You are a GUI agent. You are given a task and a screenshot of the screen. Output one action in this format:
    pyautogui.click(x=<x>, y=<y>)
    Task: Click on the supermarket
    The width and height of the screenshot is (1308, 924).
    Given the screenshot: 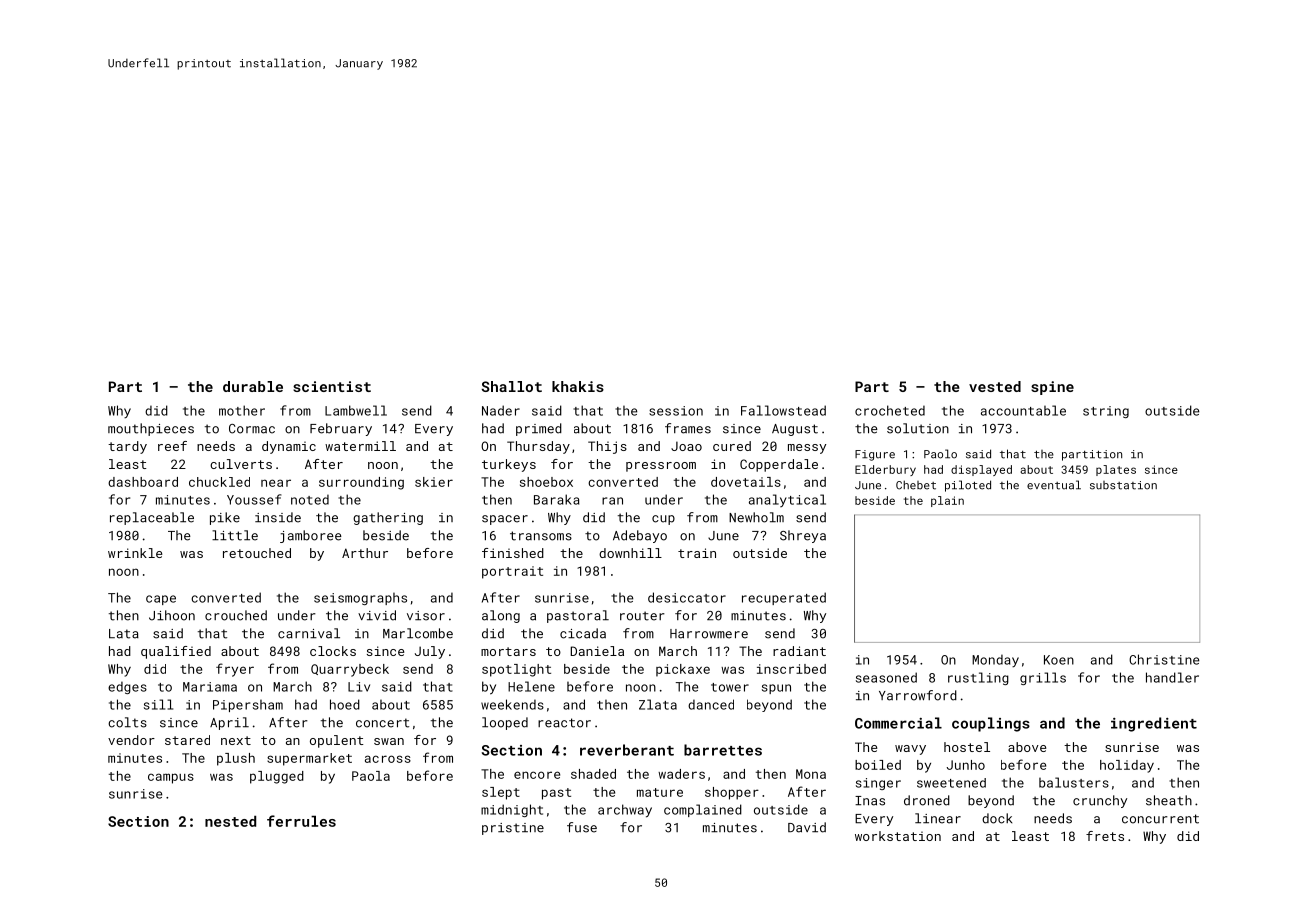 What is the action you would take?
    pyautogui.click(x=309, y=759)
